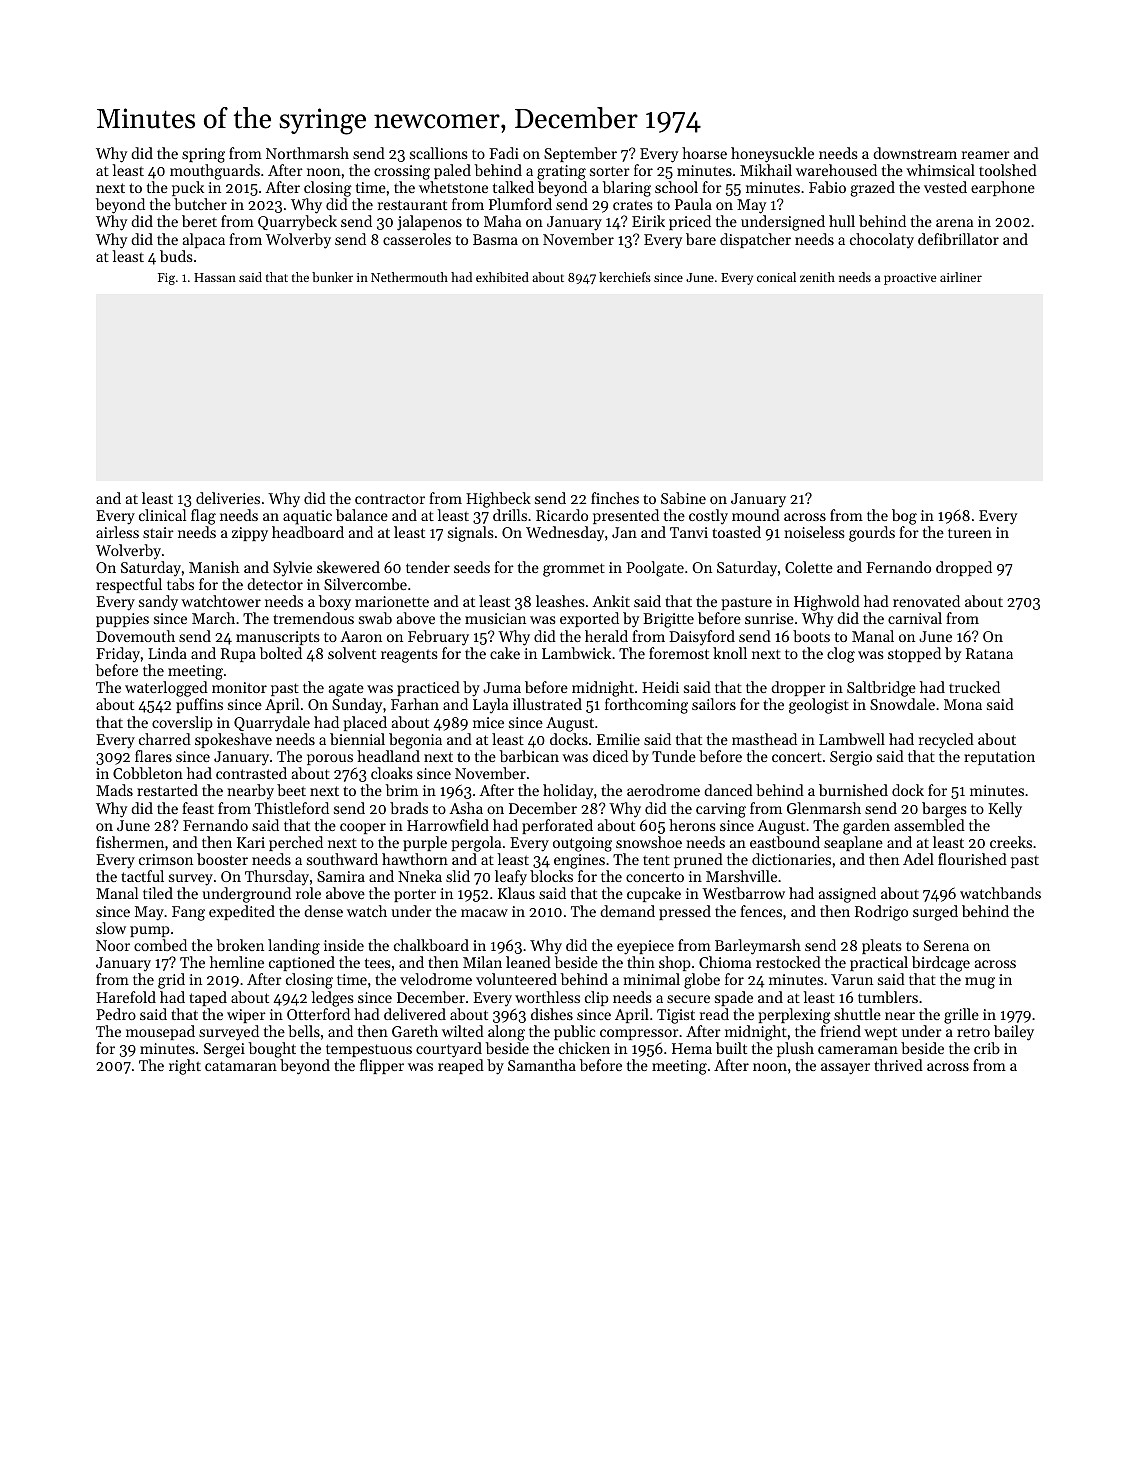 The image size is (1139, 1474). I want to click on Quarrydale, so click(272, 724).
